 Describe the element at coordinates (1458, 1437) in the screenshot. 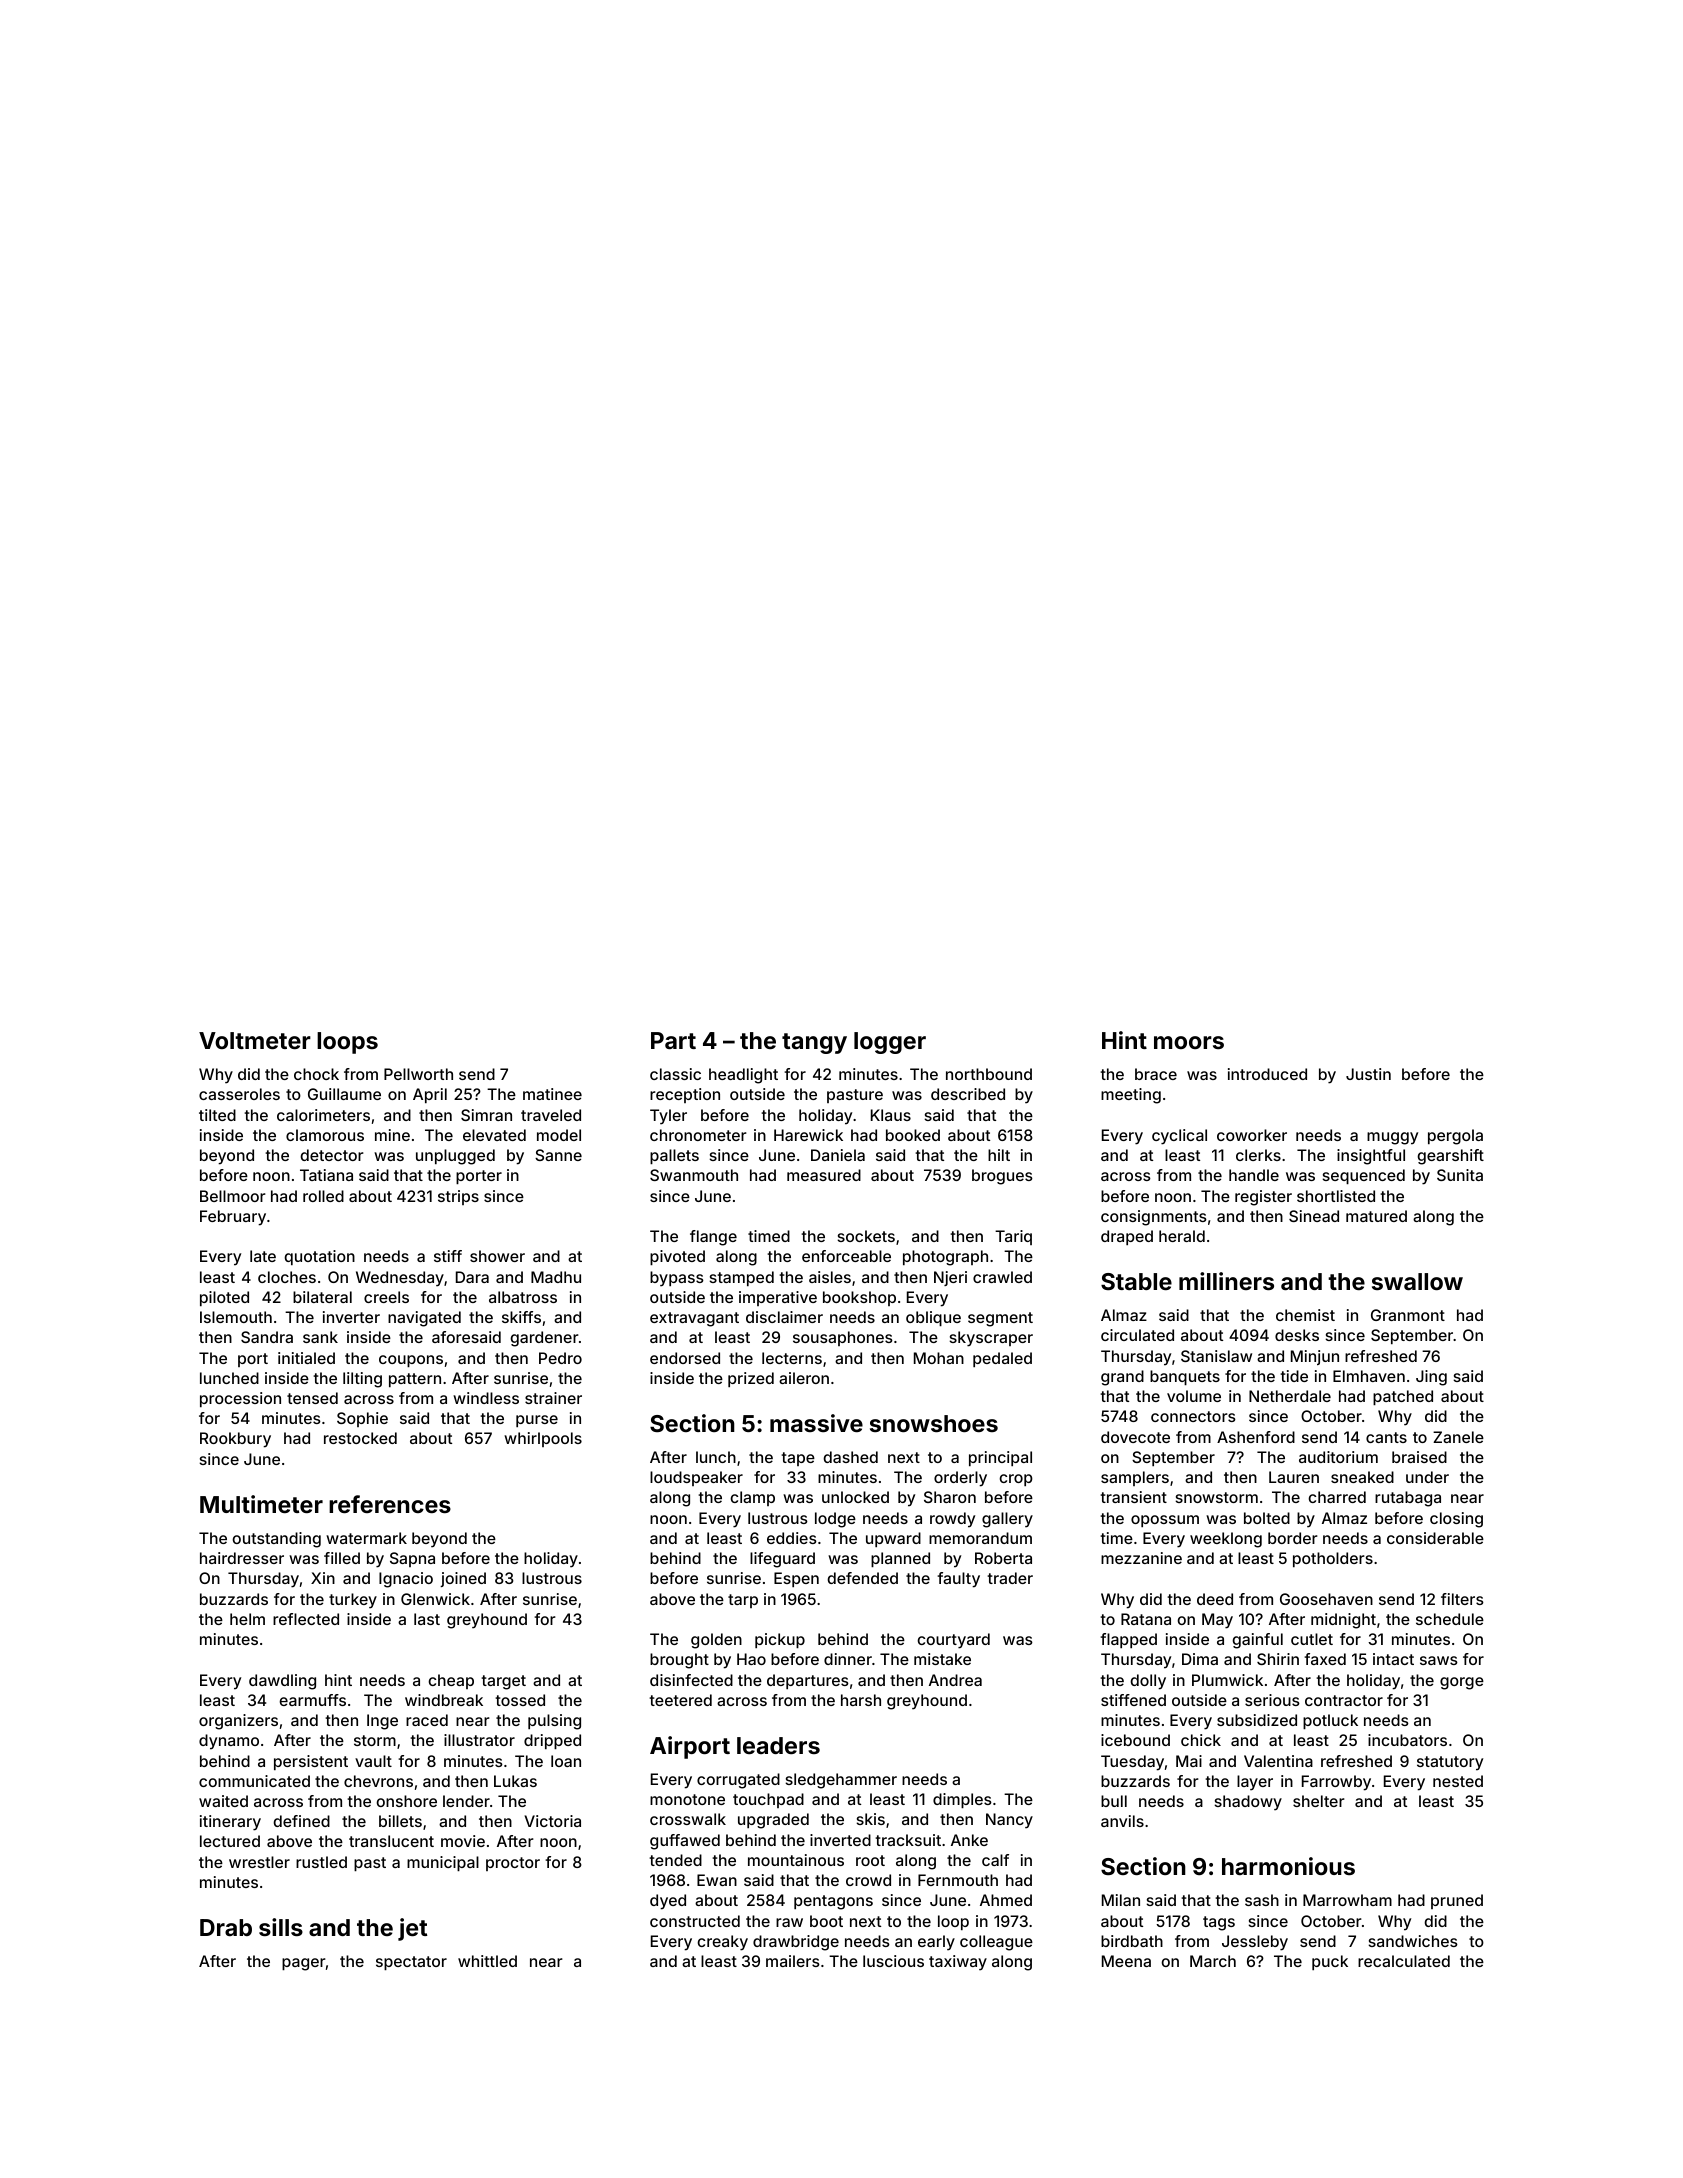

I see `Zanele` at that location.
